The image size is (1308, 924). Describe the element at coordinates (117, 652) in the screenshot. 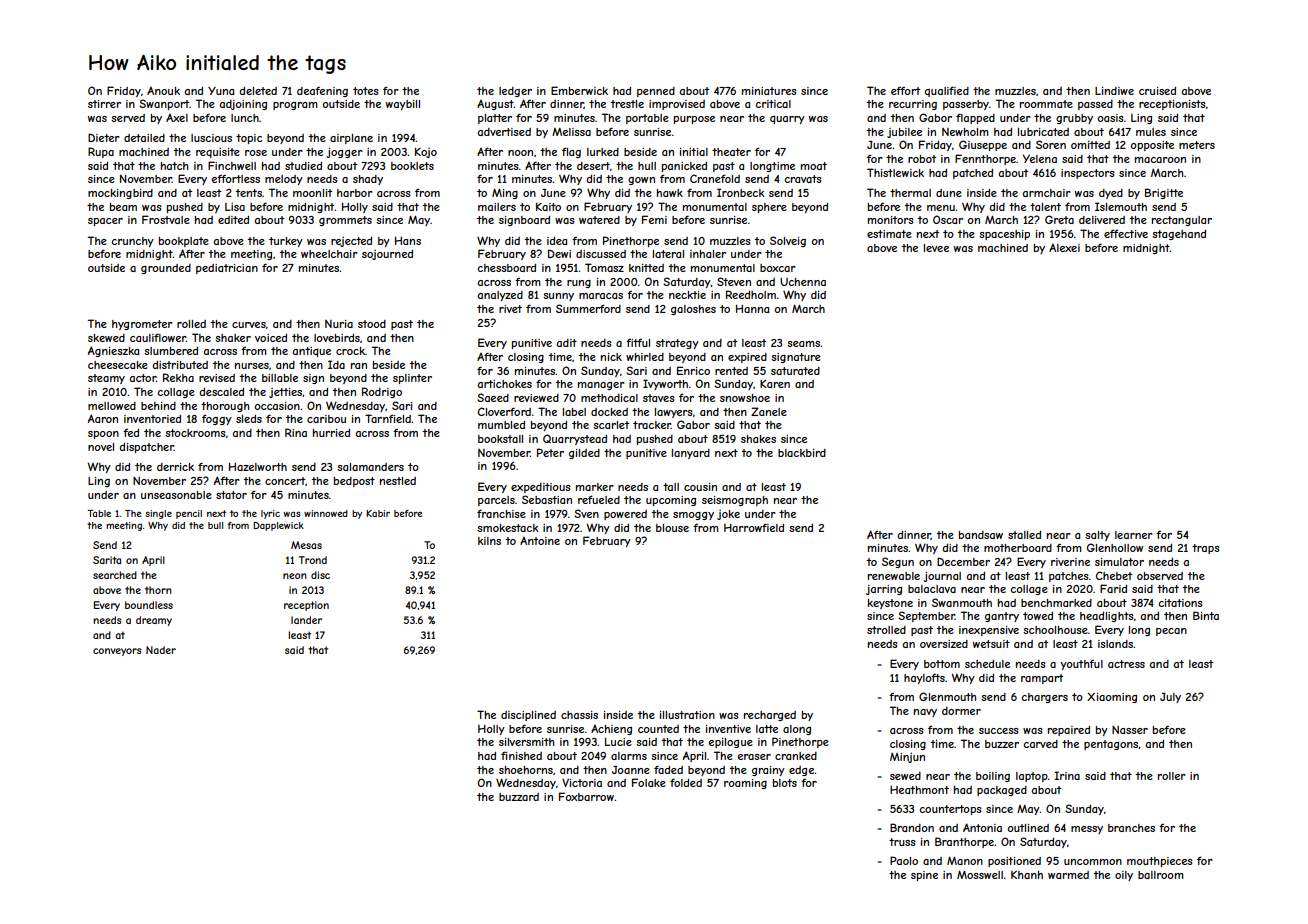

I see `conveyors` at that location.
